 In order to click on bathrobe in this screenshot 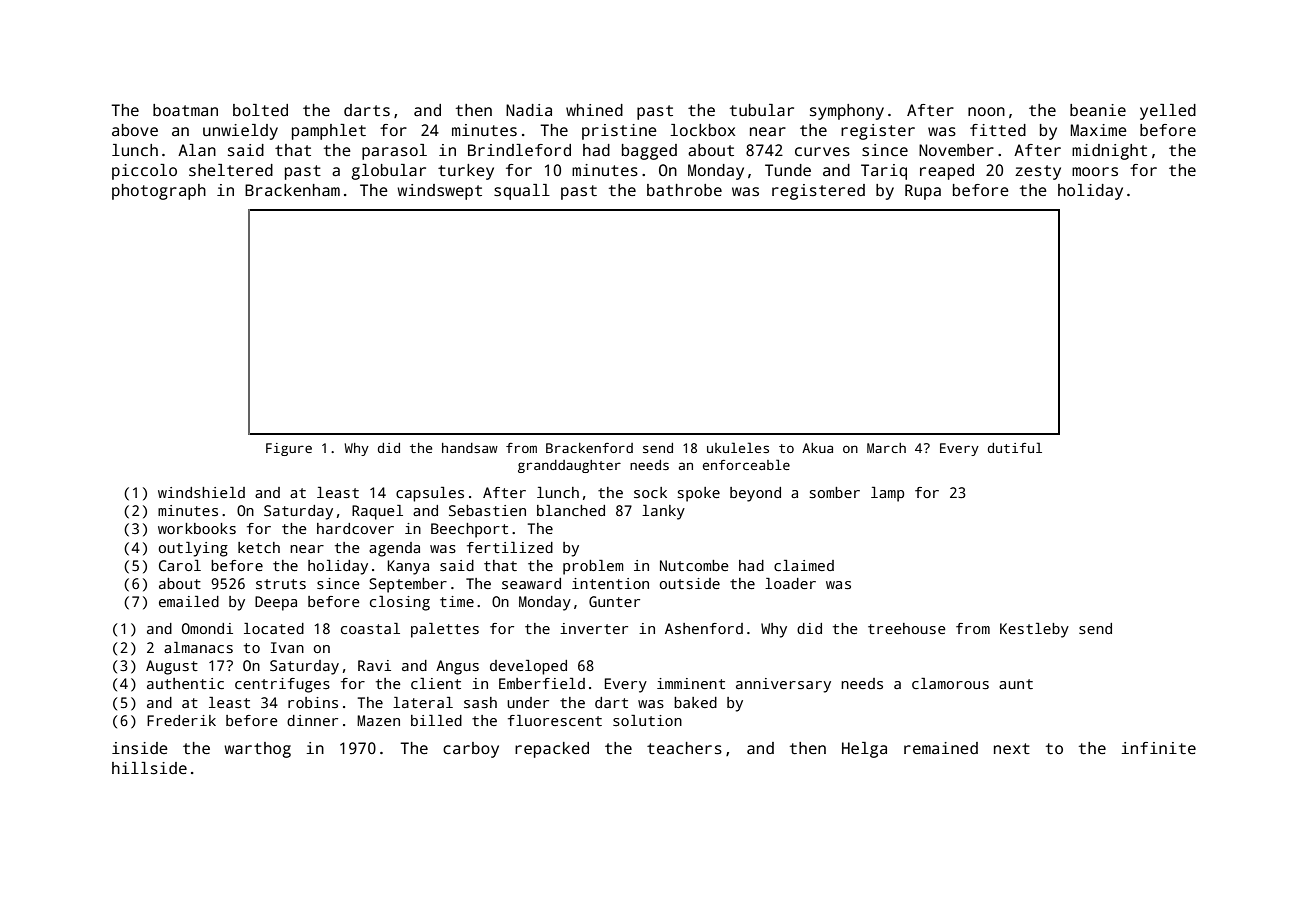, I will do `click(684, 190)`.
